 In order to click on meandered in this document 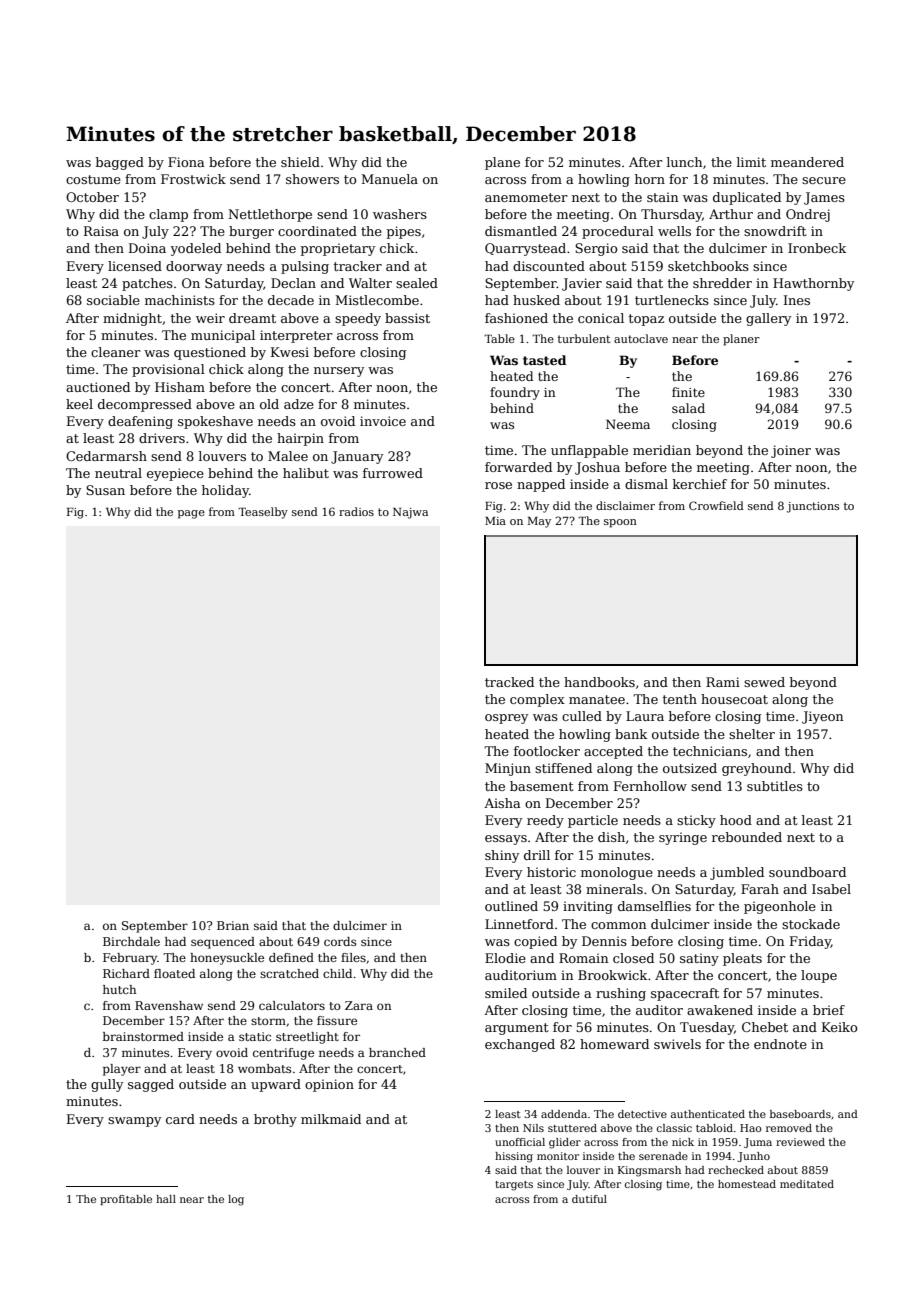, I will do `click(807, 162)`.
